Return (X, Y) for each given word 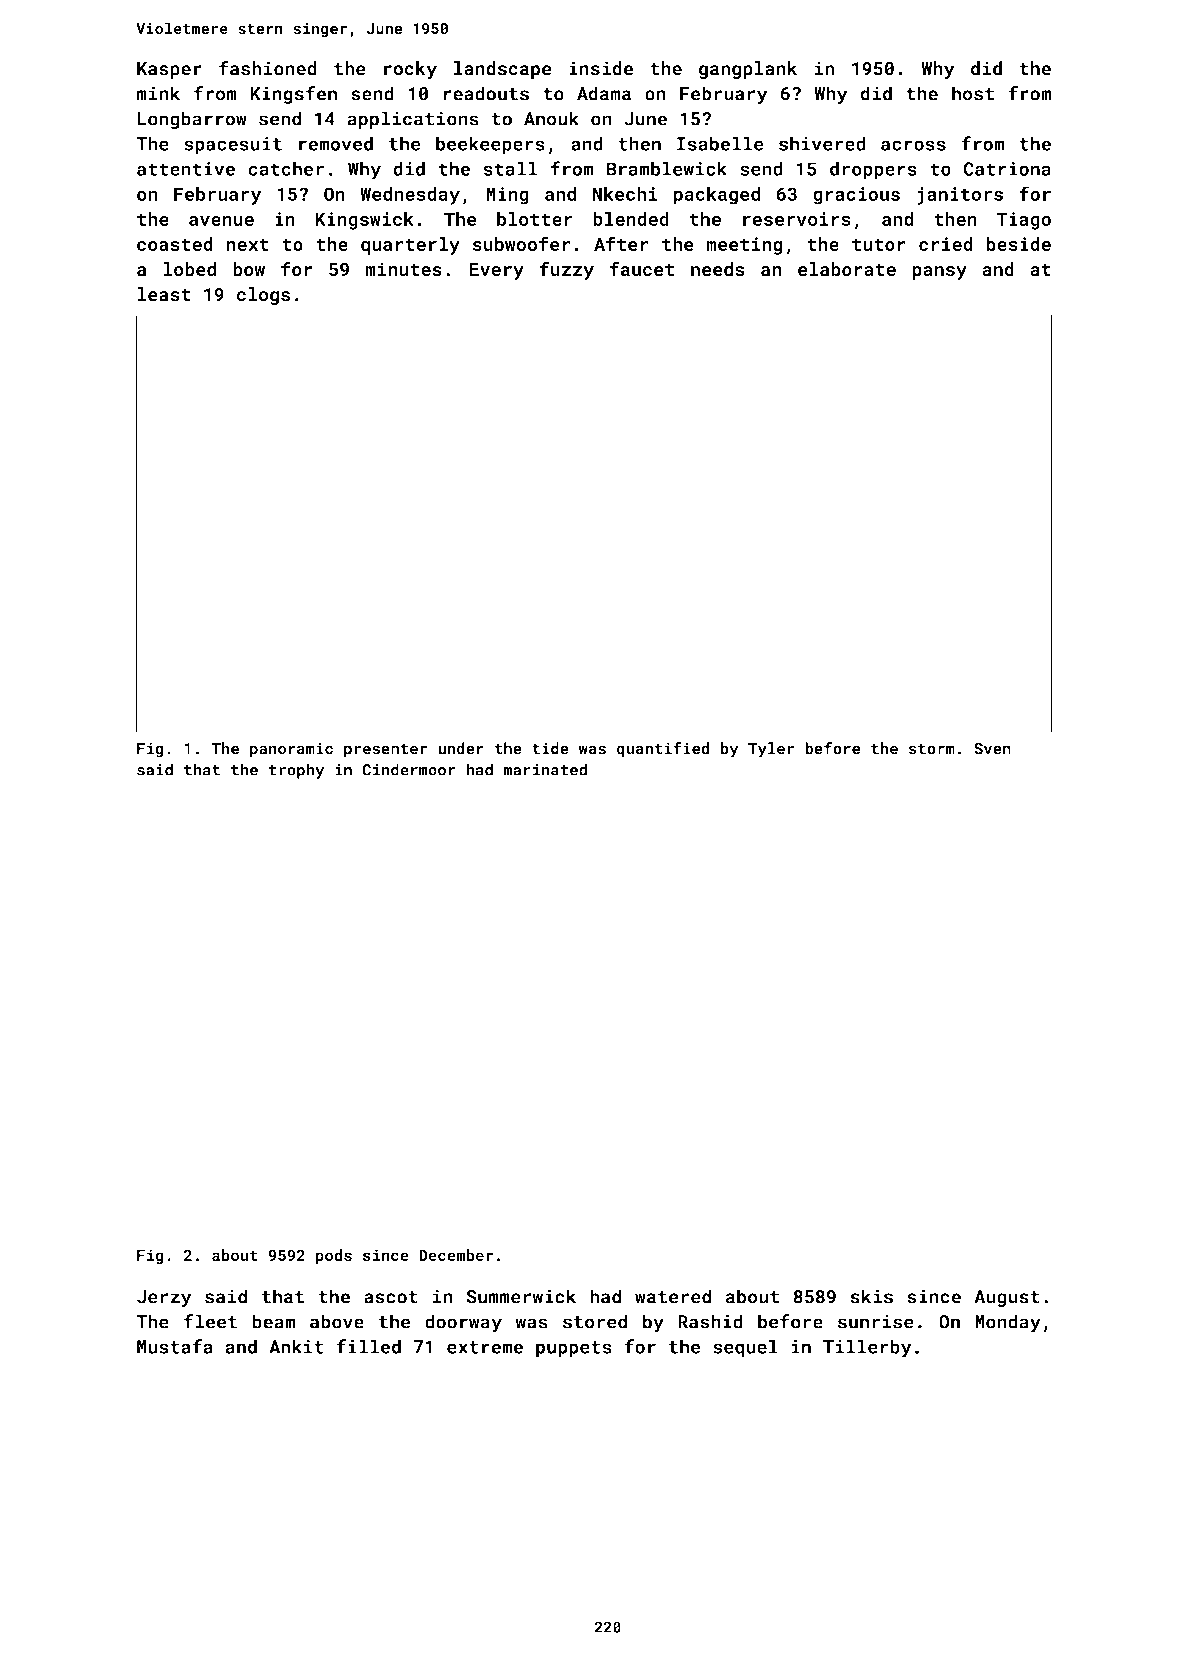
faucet (642, 269)
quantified (663, 750)
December (456, 1255)
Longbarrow (192, 120)
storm (932, 749)
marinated (545, 769)
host (973, 93)
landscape (503, 70)
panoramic (291, 750)
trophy (296, 771)
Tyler (771, 750)
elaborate (847, 269)
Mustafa (175, 1346)
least (164, 294)
